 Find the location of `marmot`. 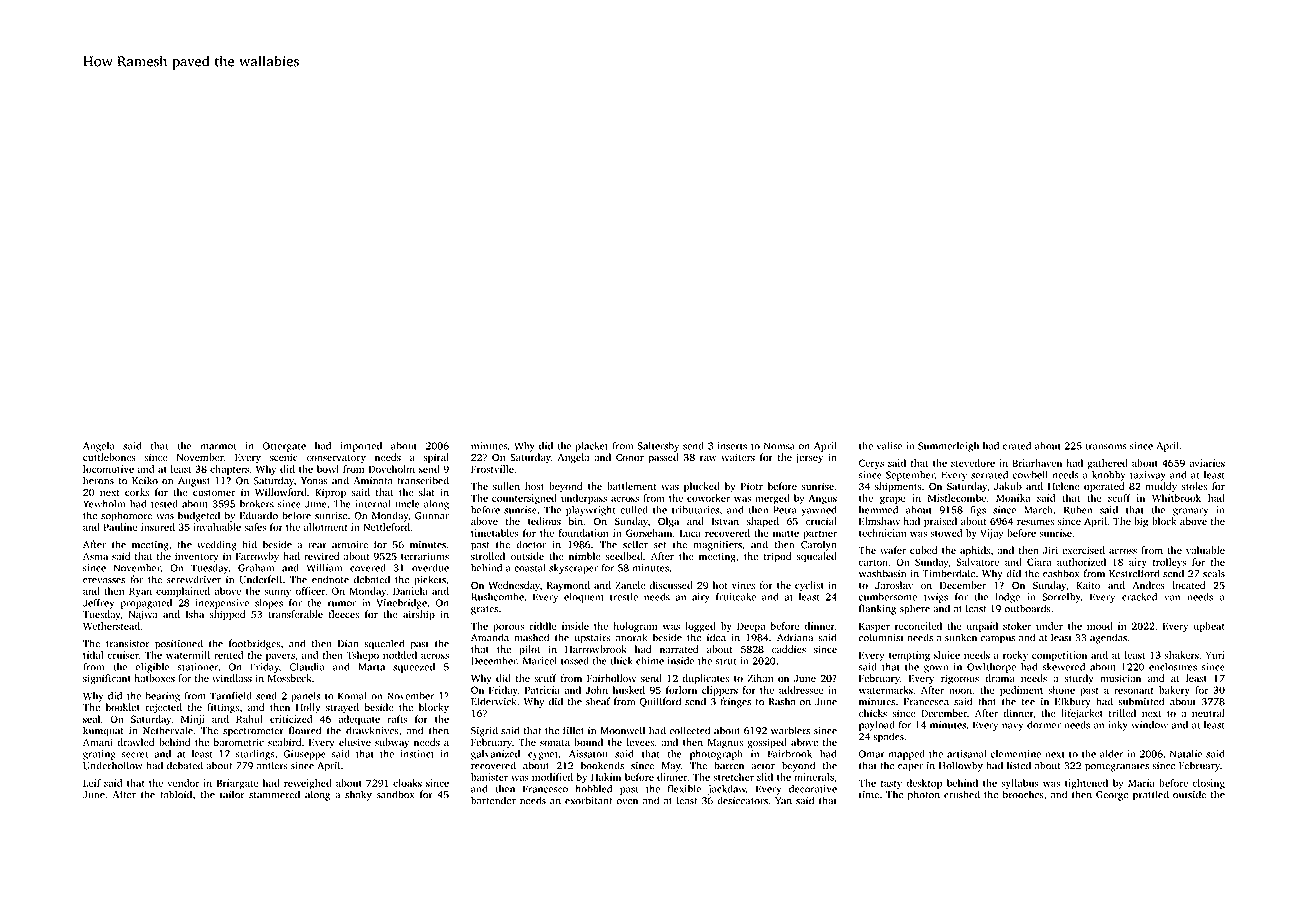

marmot is located at coordinates (218, 446).
